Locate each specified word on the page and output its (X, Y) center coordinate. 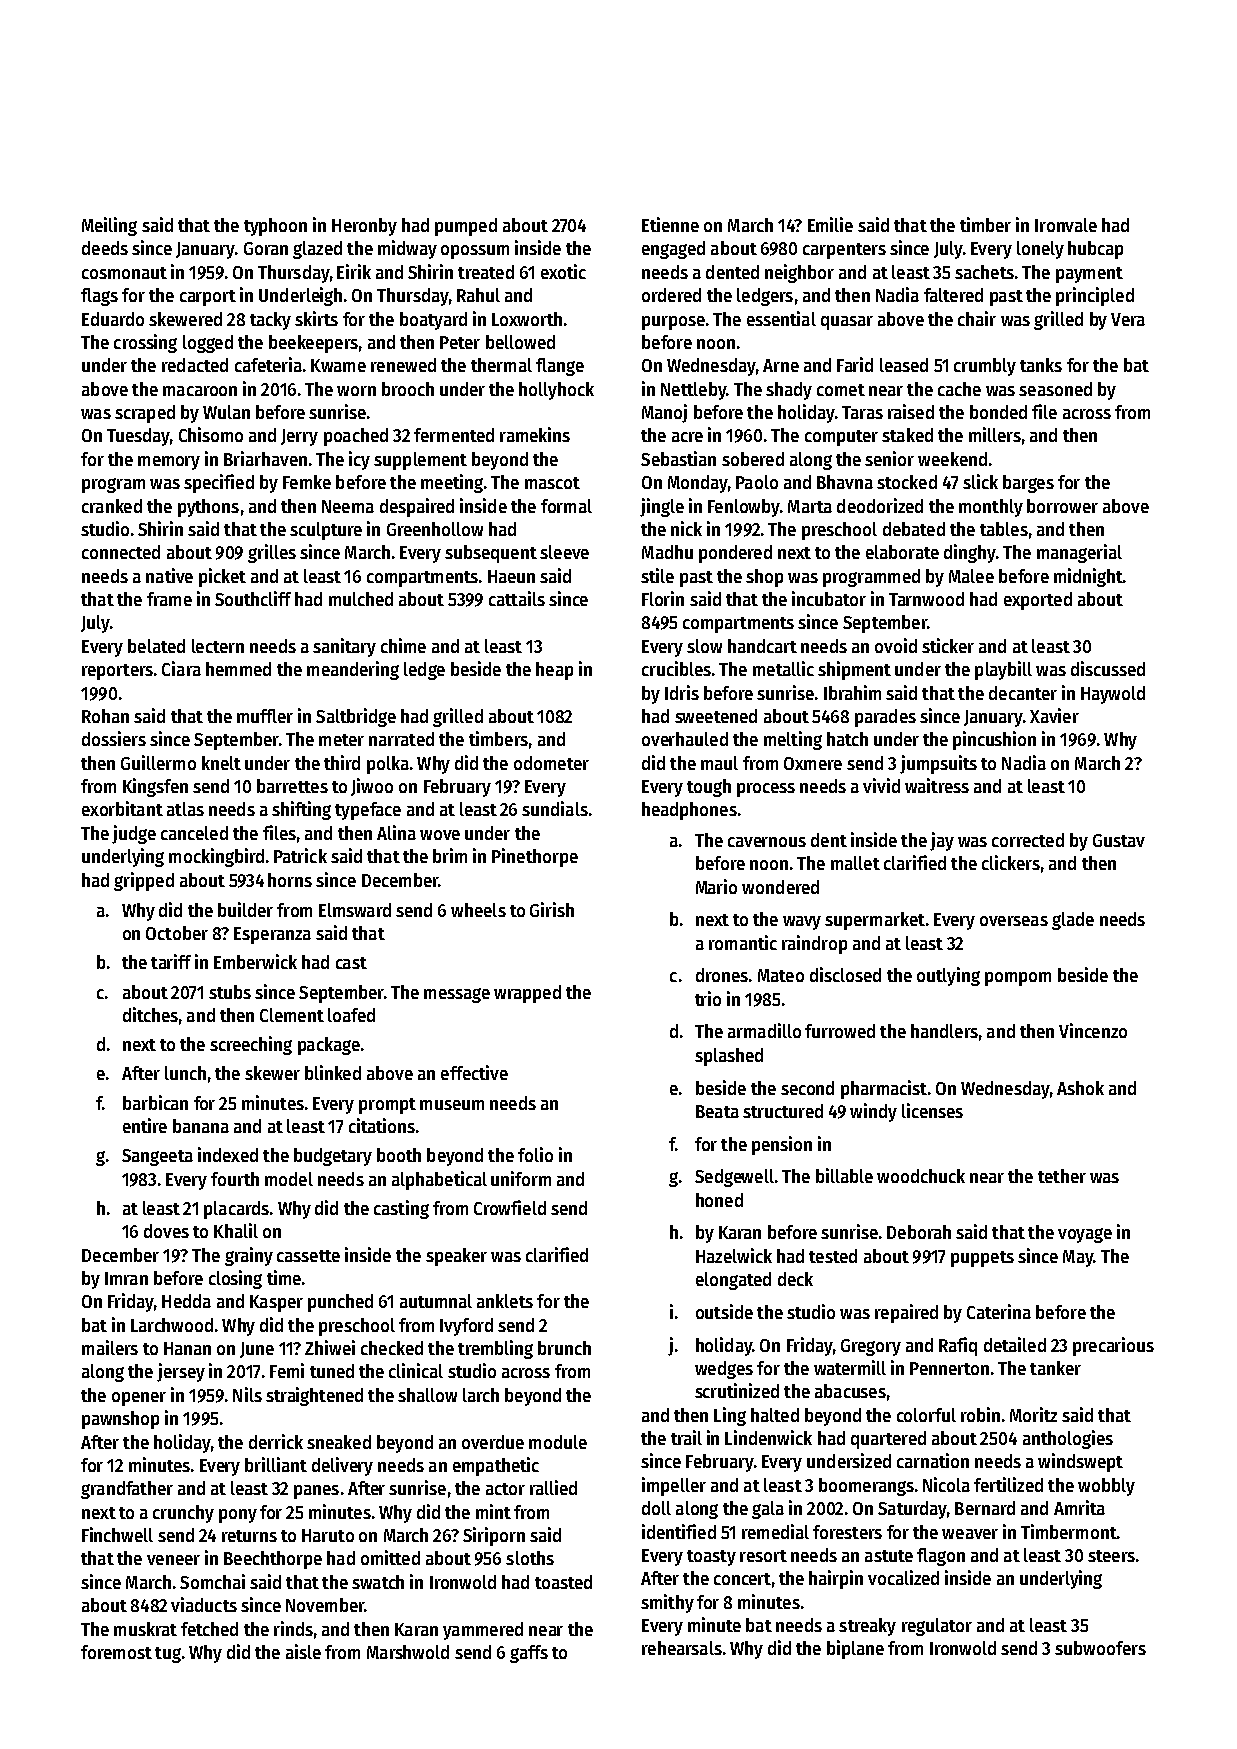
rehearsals (682, 1648)
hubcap (1095, 250)
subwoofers (1100, 1648)
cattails (517, 598)
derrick (276, 1441)
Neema (348, 506)
